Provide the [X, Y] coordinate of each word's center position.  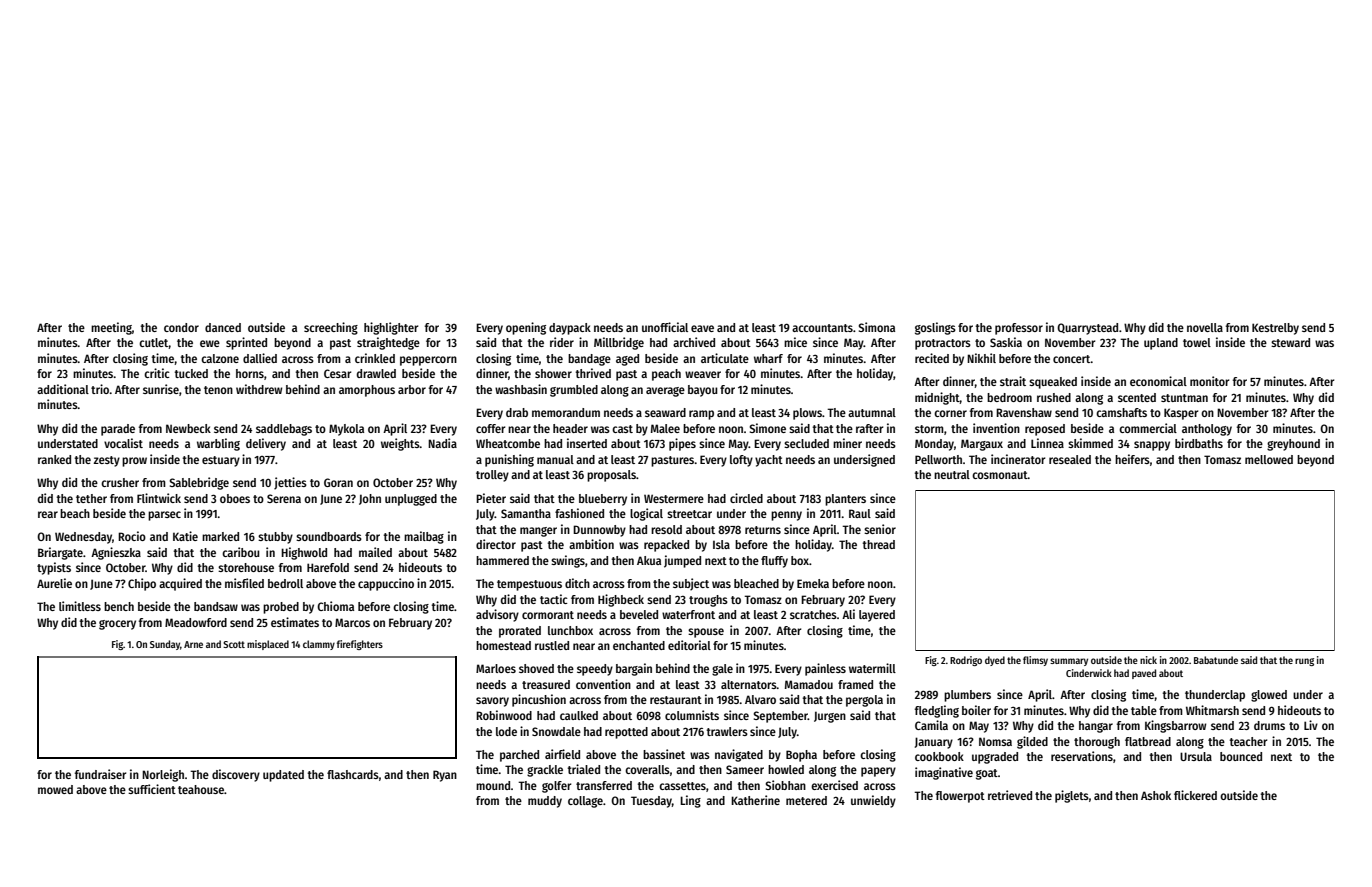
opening [526, 328]
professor [1019, 329]
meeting [111, 328]
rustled [552, 645]
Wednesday [83, 538]
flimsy [1035, 661]
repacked [666, 546]
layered [877, 616]
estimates [295, 622]
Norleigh [163, 775]
